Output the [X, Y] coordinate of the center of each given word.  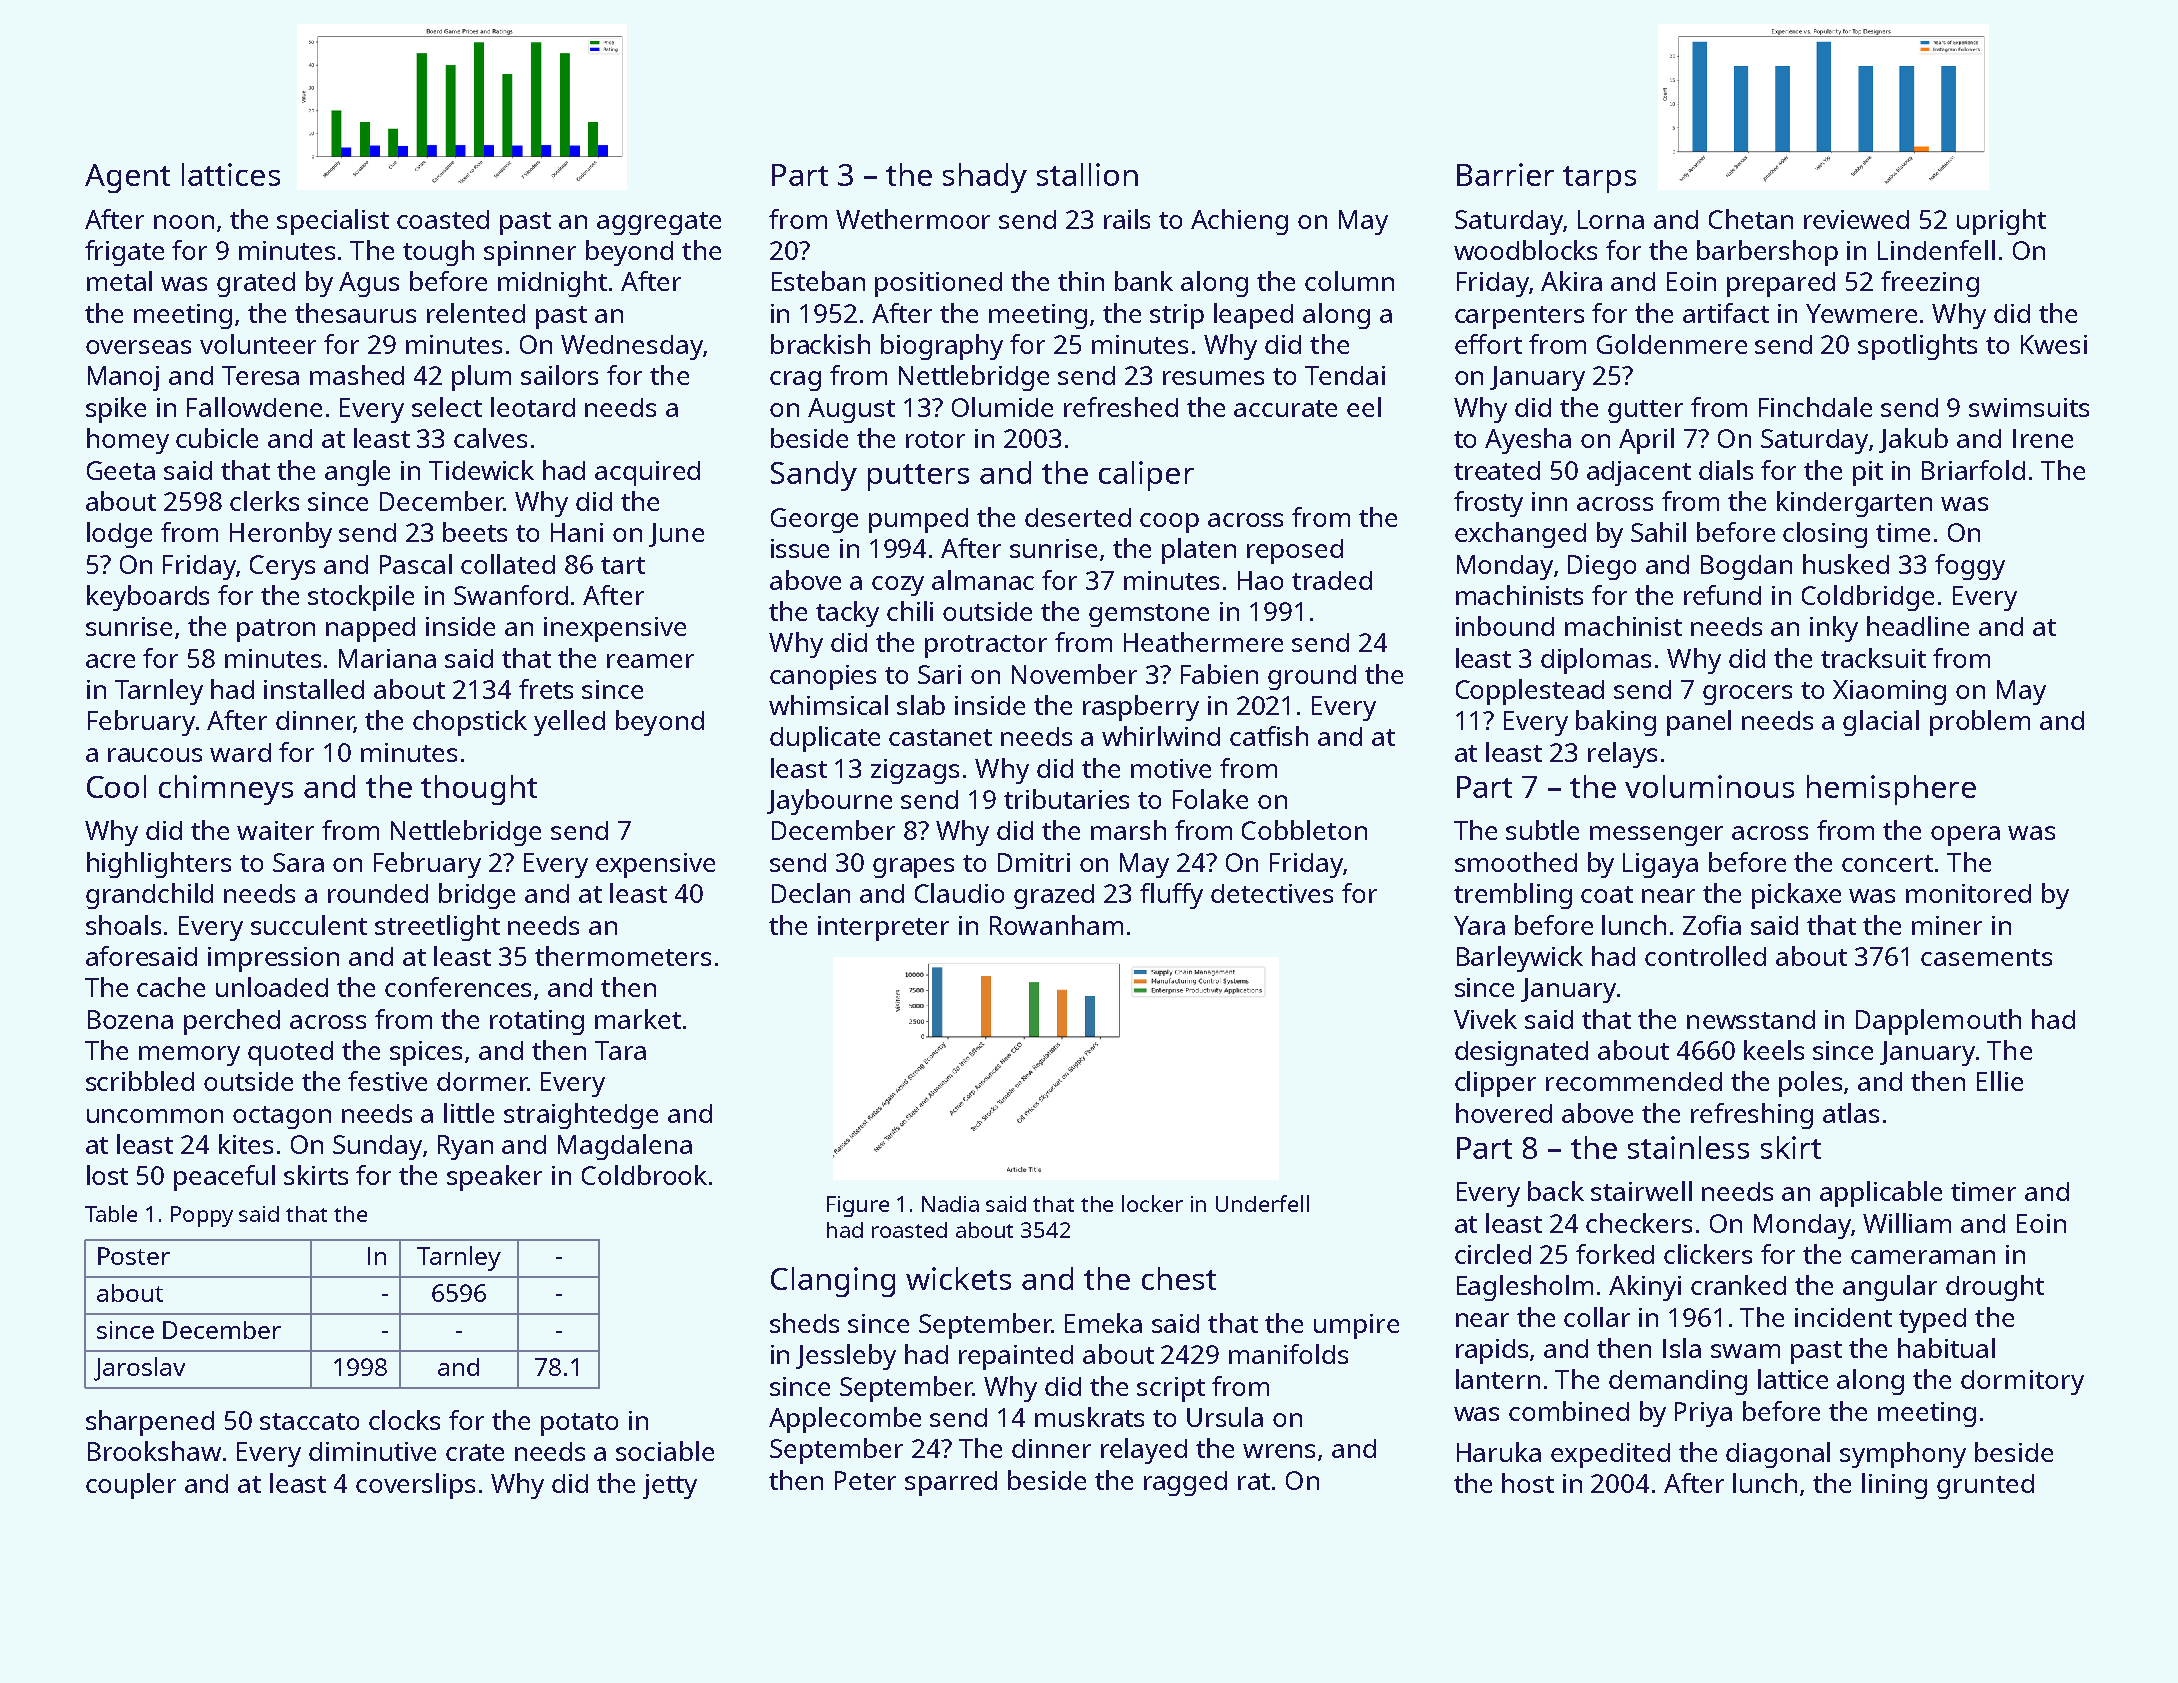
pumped [918, 520]
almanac [983, 580]
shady [985, 178]
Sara [298, 862]
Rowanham [1056, 925]
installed [314, 689]
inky [1834, 629]
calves [490, 438]
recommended [1634, 1081]
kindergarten [1854, 504]
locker [1152, 1203]
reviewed [1856, 219]
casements [1986, 957]
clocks [404, 1420]
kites [246, 1144]
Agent [127, 178]
